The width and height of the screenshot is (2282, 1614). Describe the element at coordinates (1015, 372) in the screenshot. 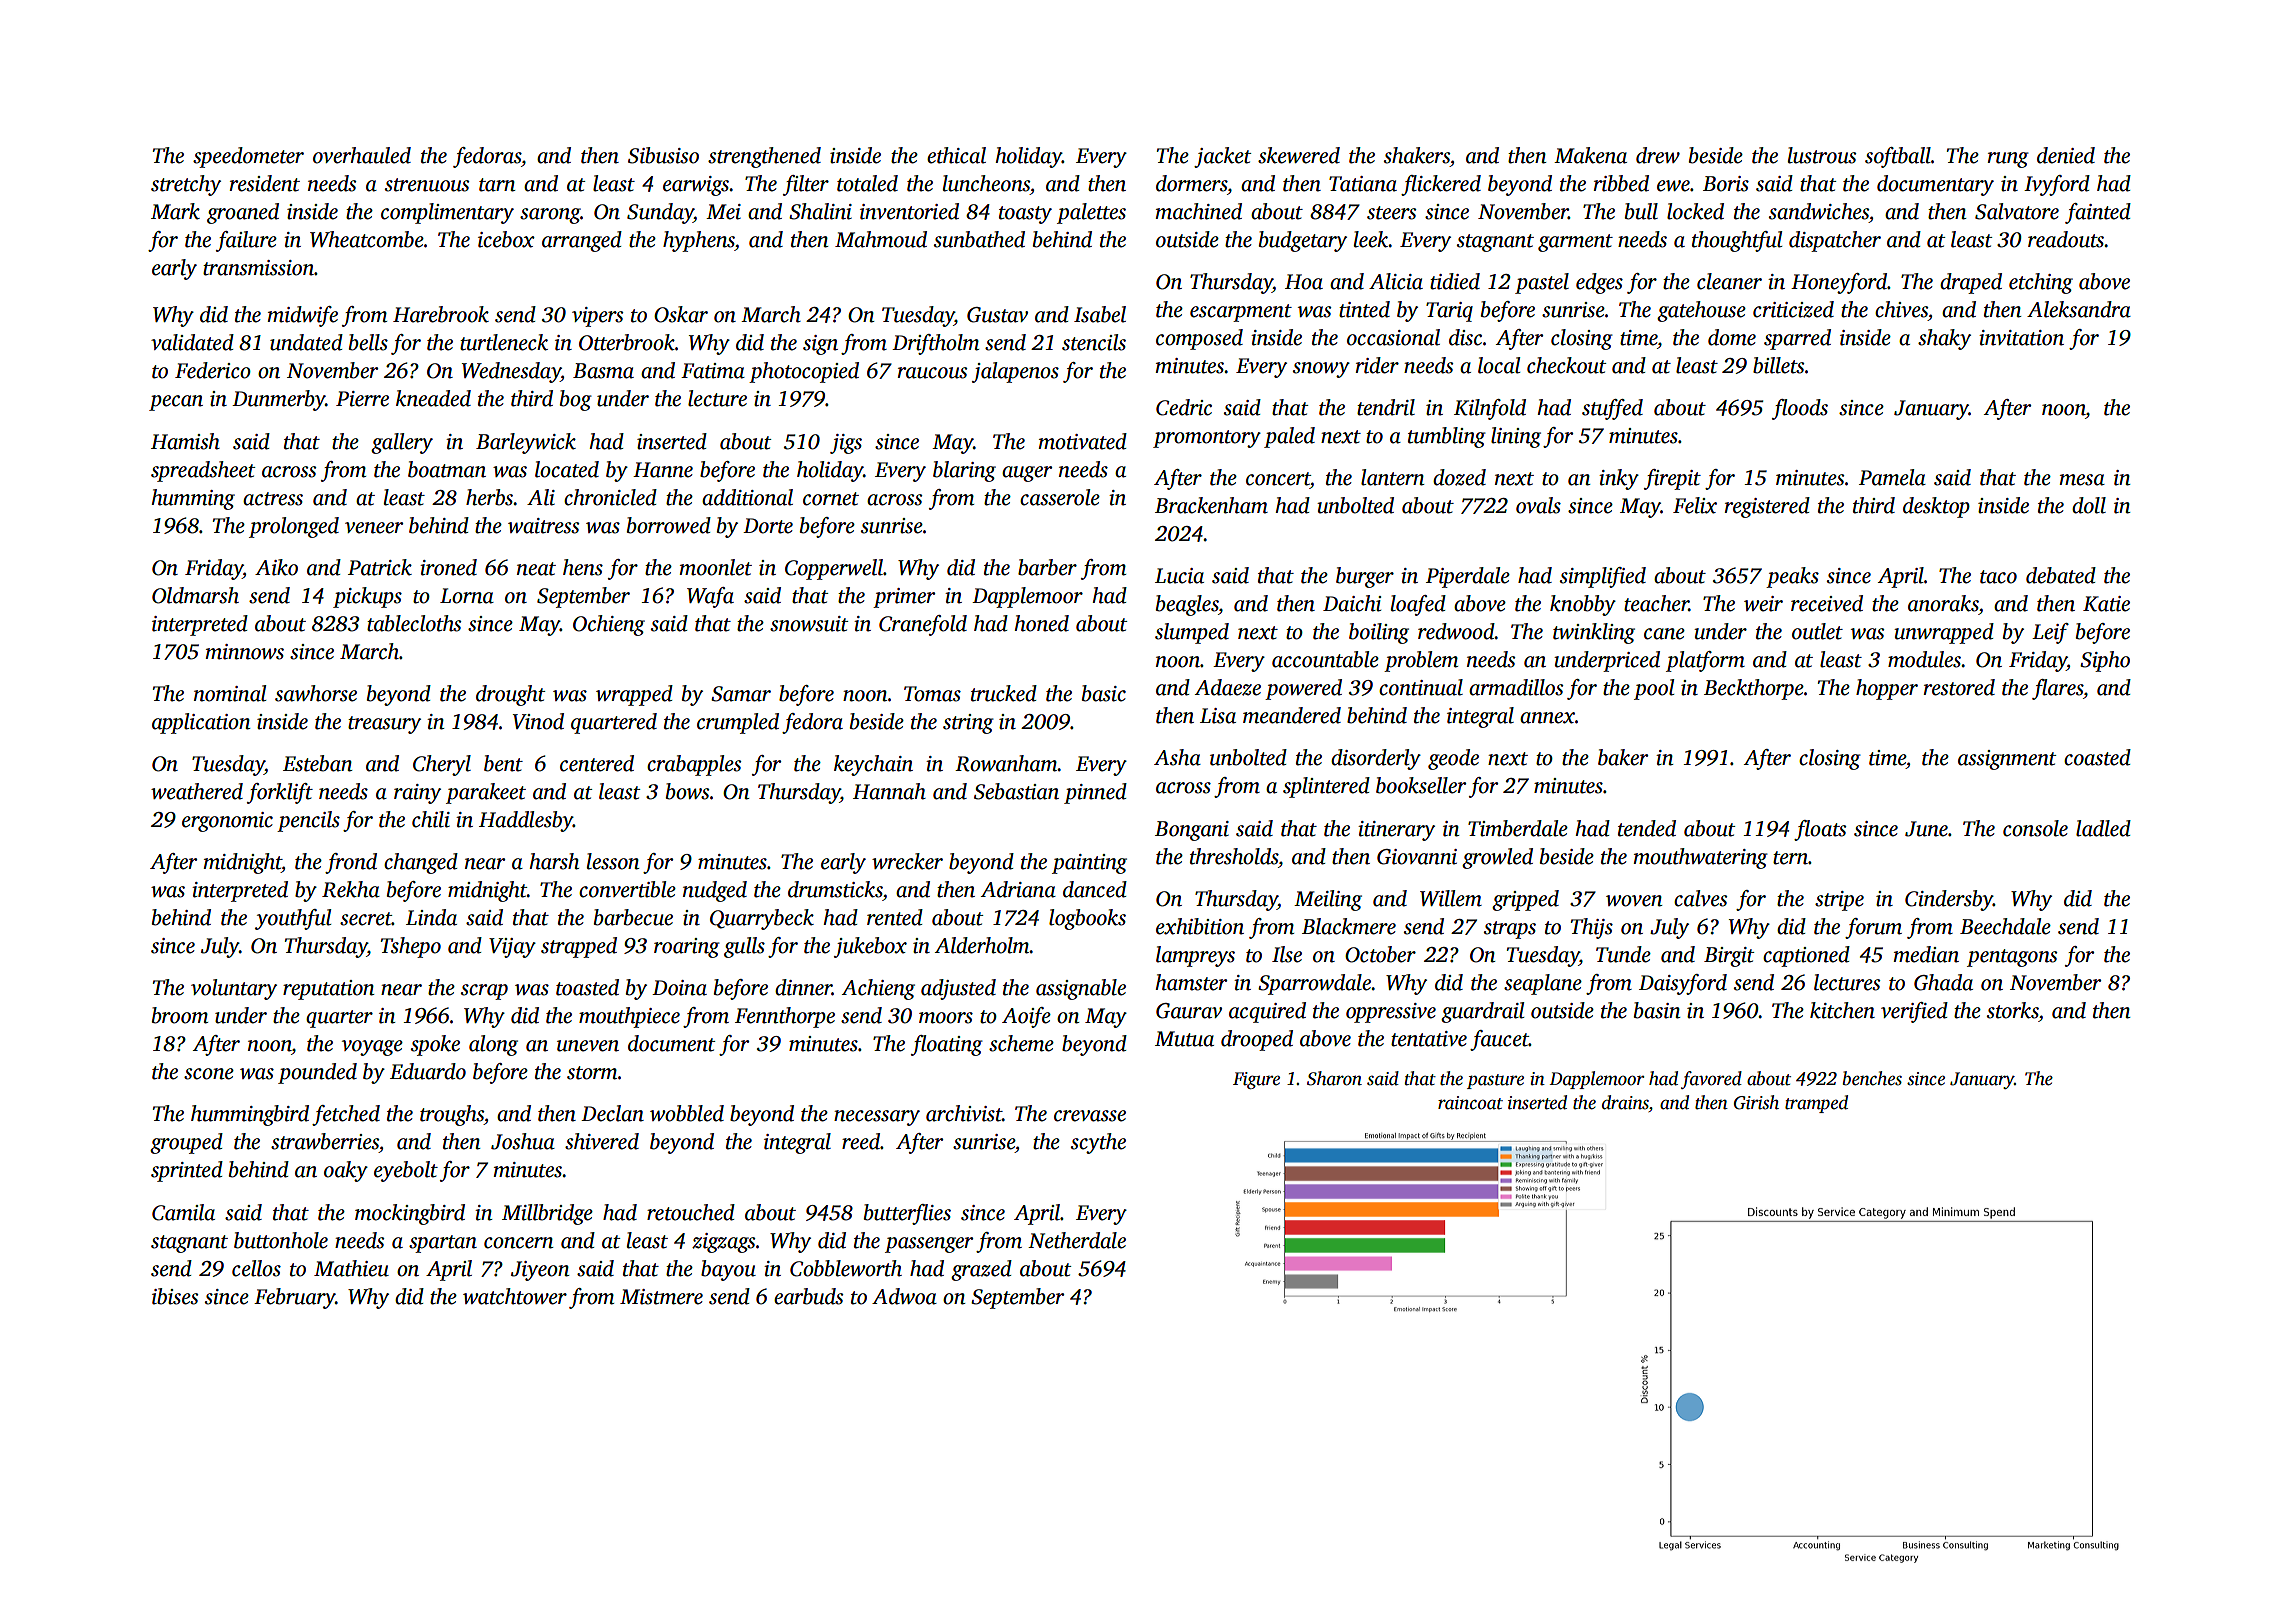

I see `jalapenos` at that location.
